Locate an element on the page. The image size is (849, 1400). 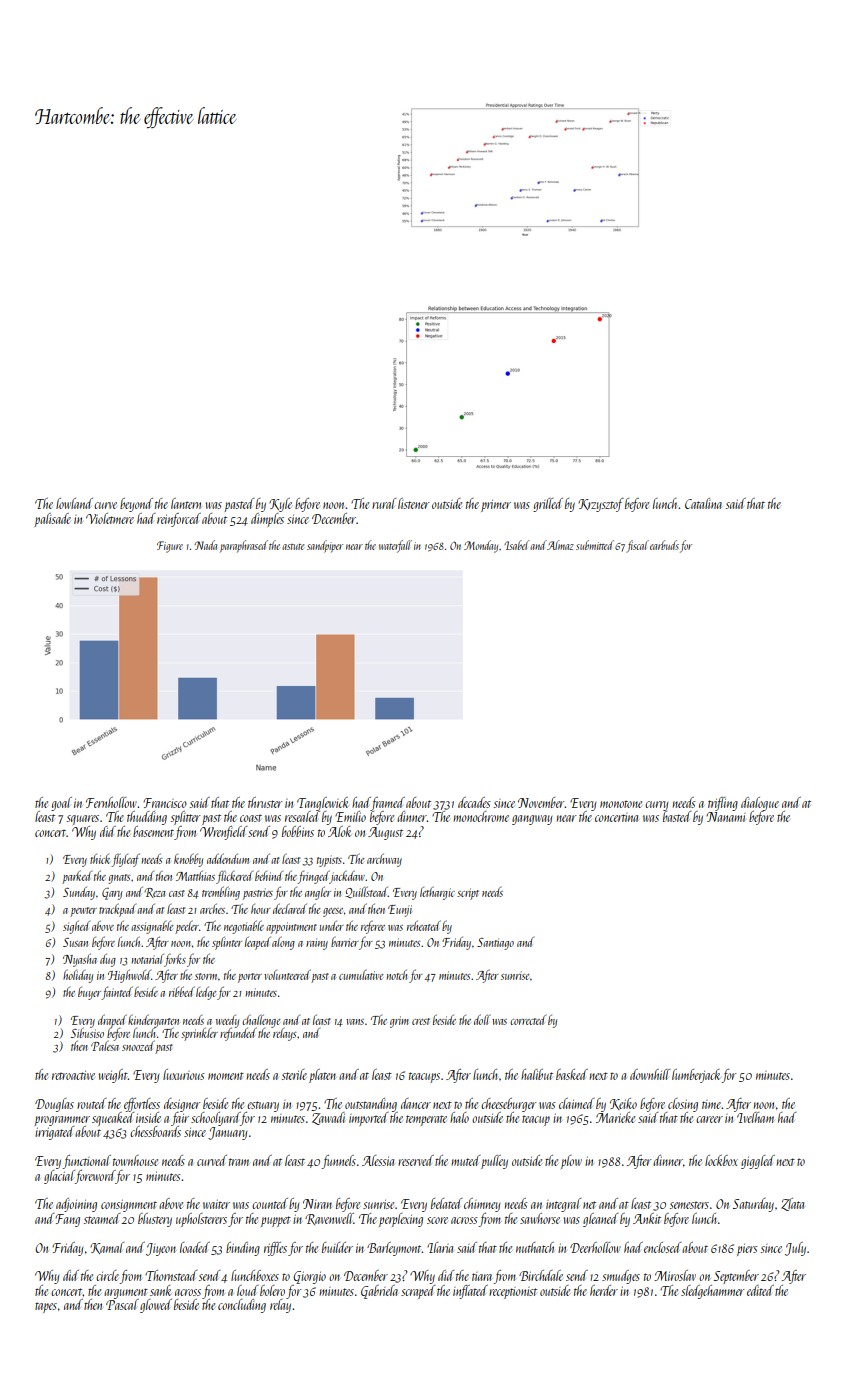
curry is located at coordinates (656, 806).
